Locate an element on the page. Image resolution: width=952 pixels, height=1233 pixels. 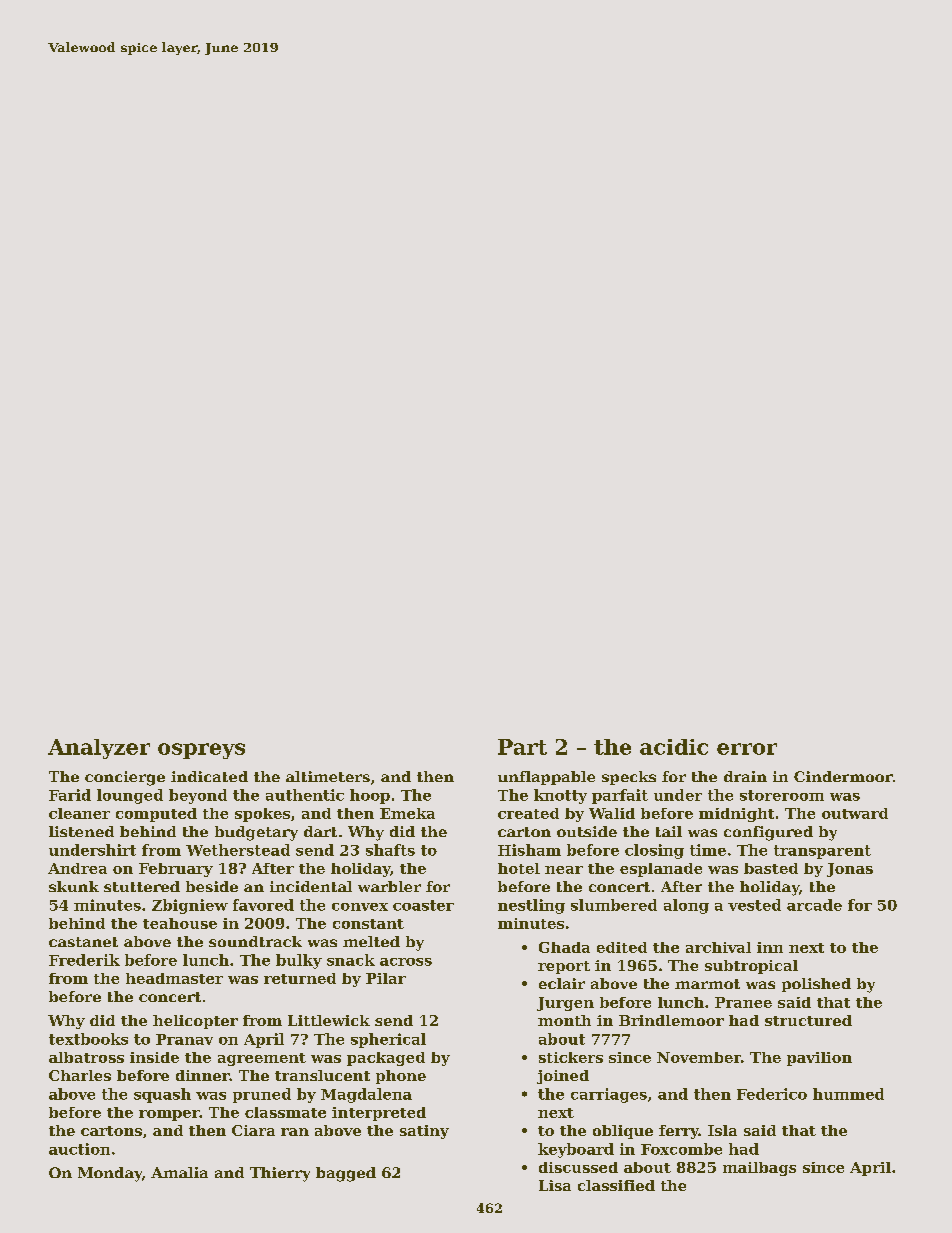
error is located at coordinates (747, 749).
